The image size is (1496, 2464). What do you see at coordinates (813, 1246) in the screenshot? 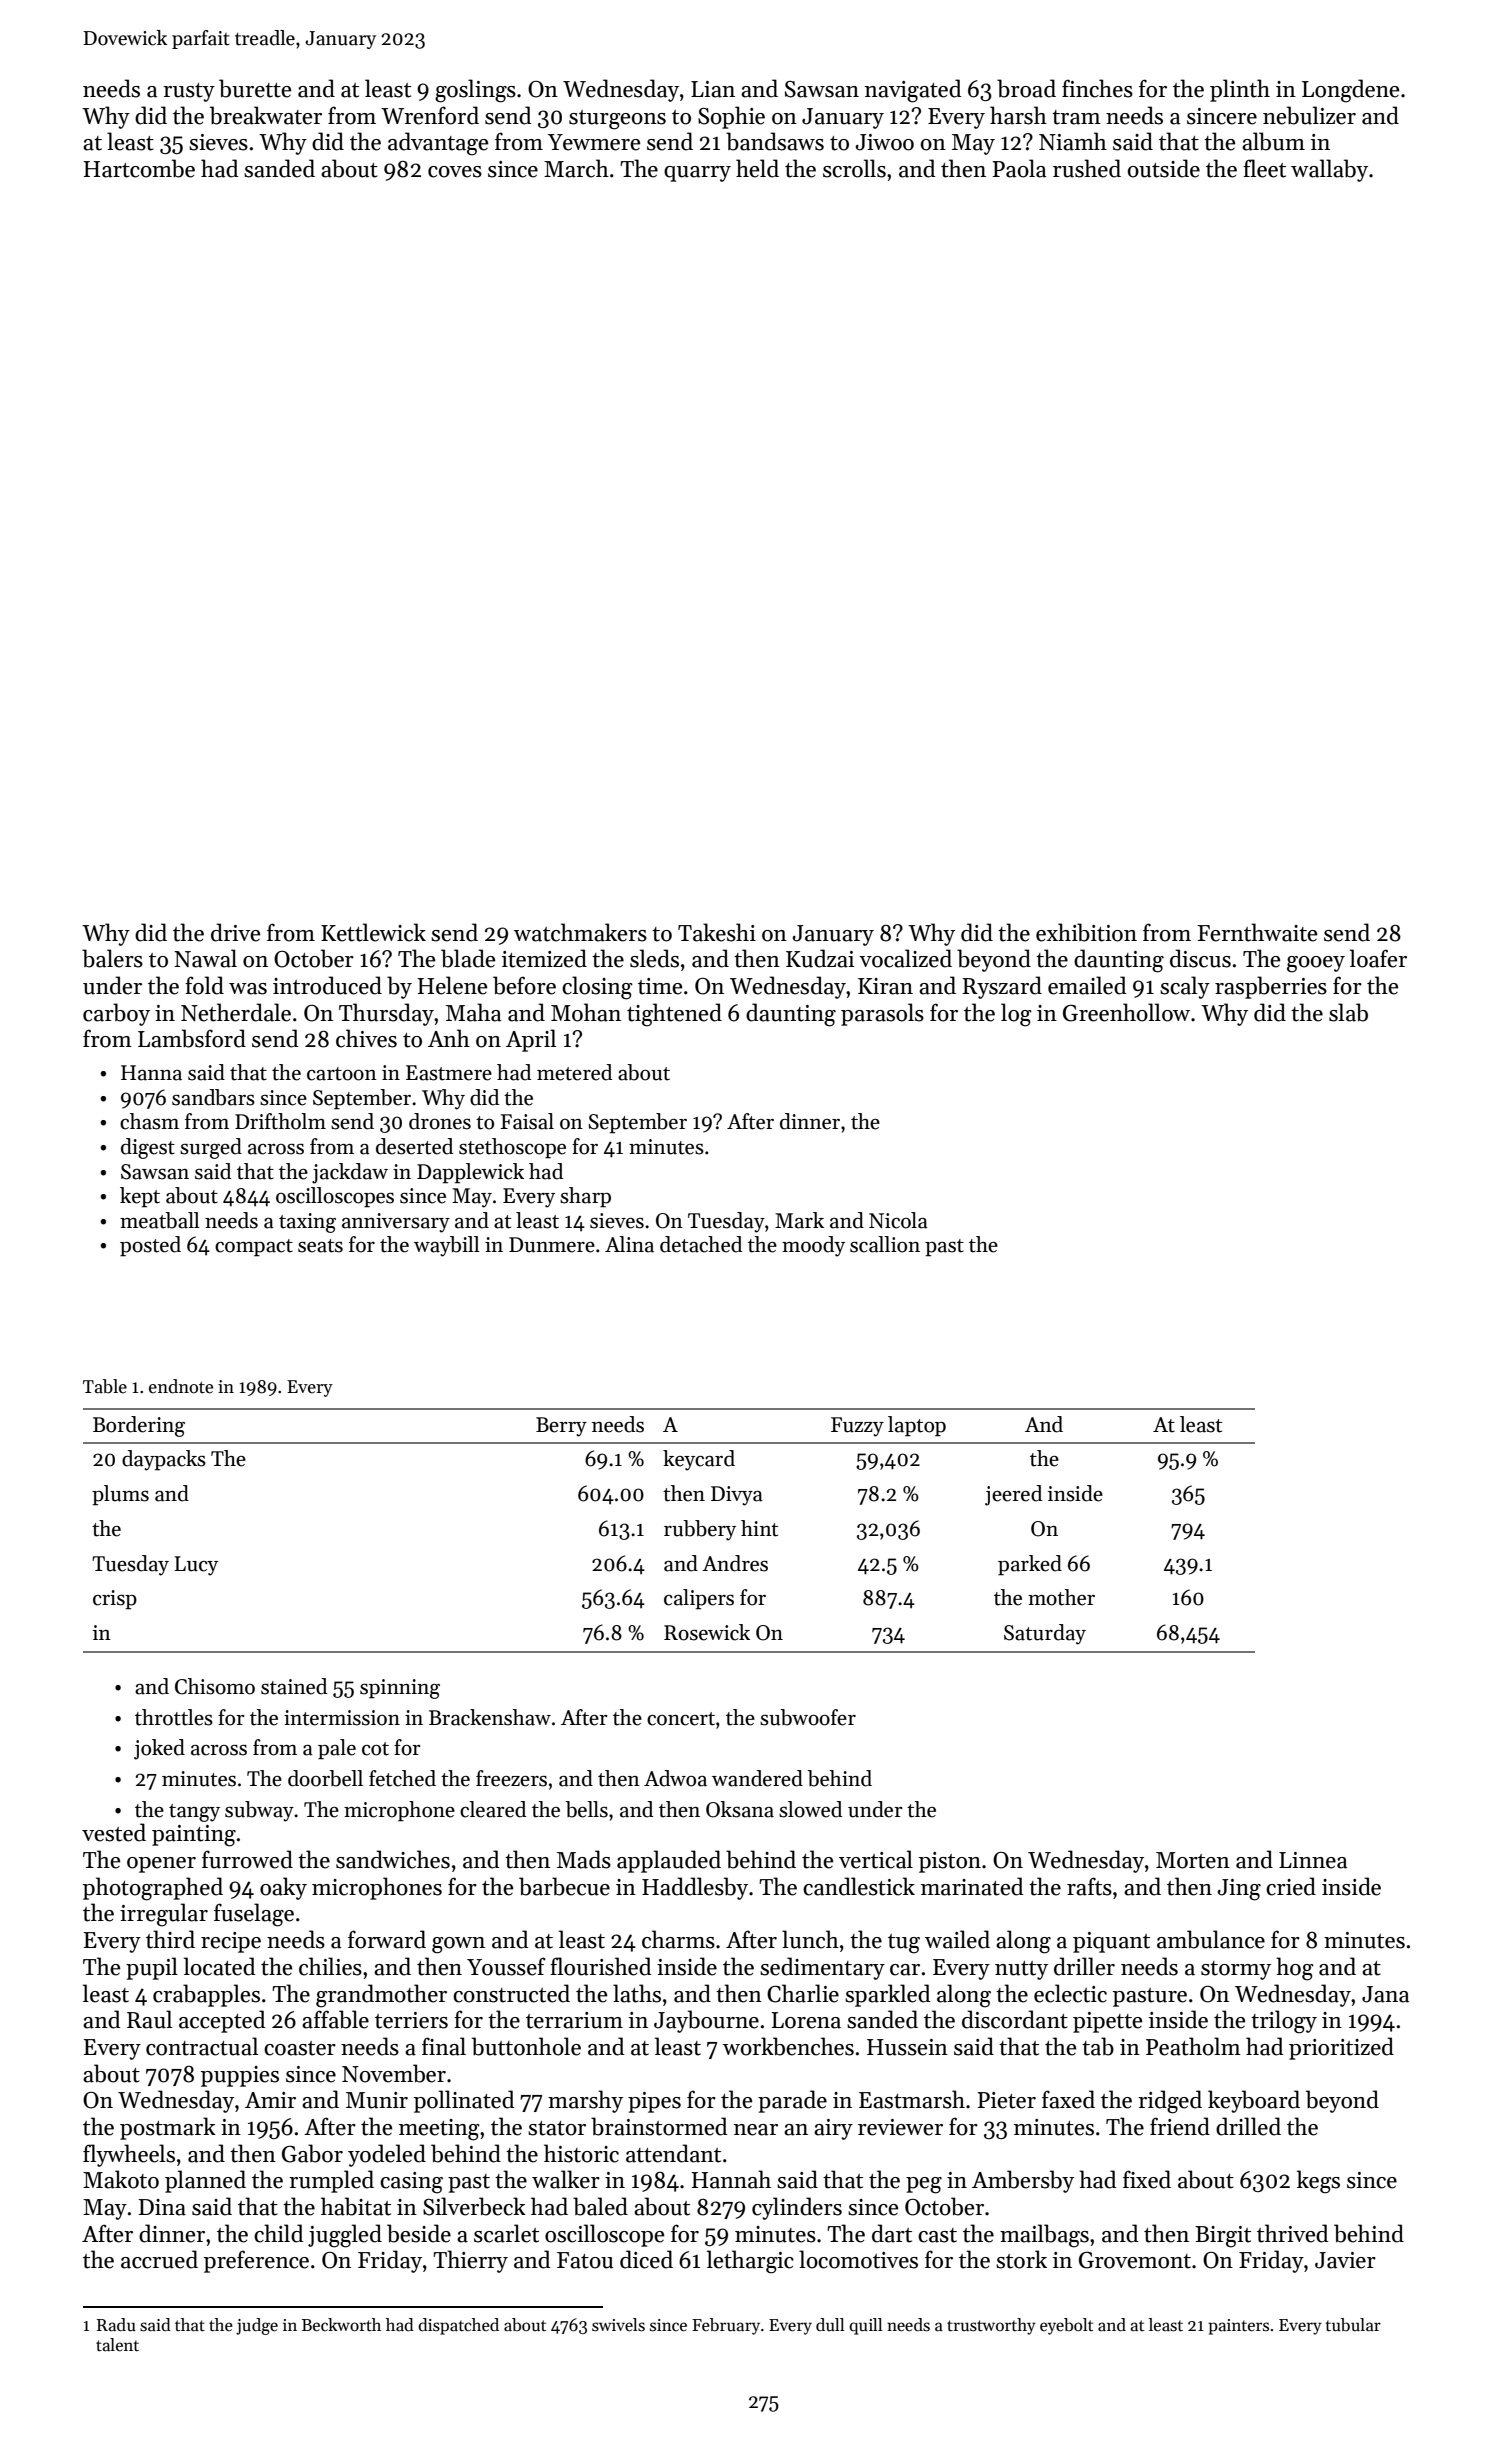
I see `moody` at bounding box center [813, 1246].
